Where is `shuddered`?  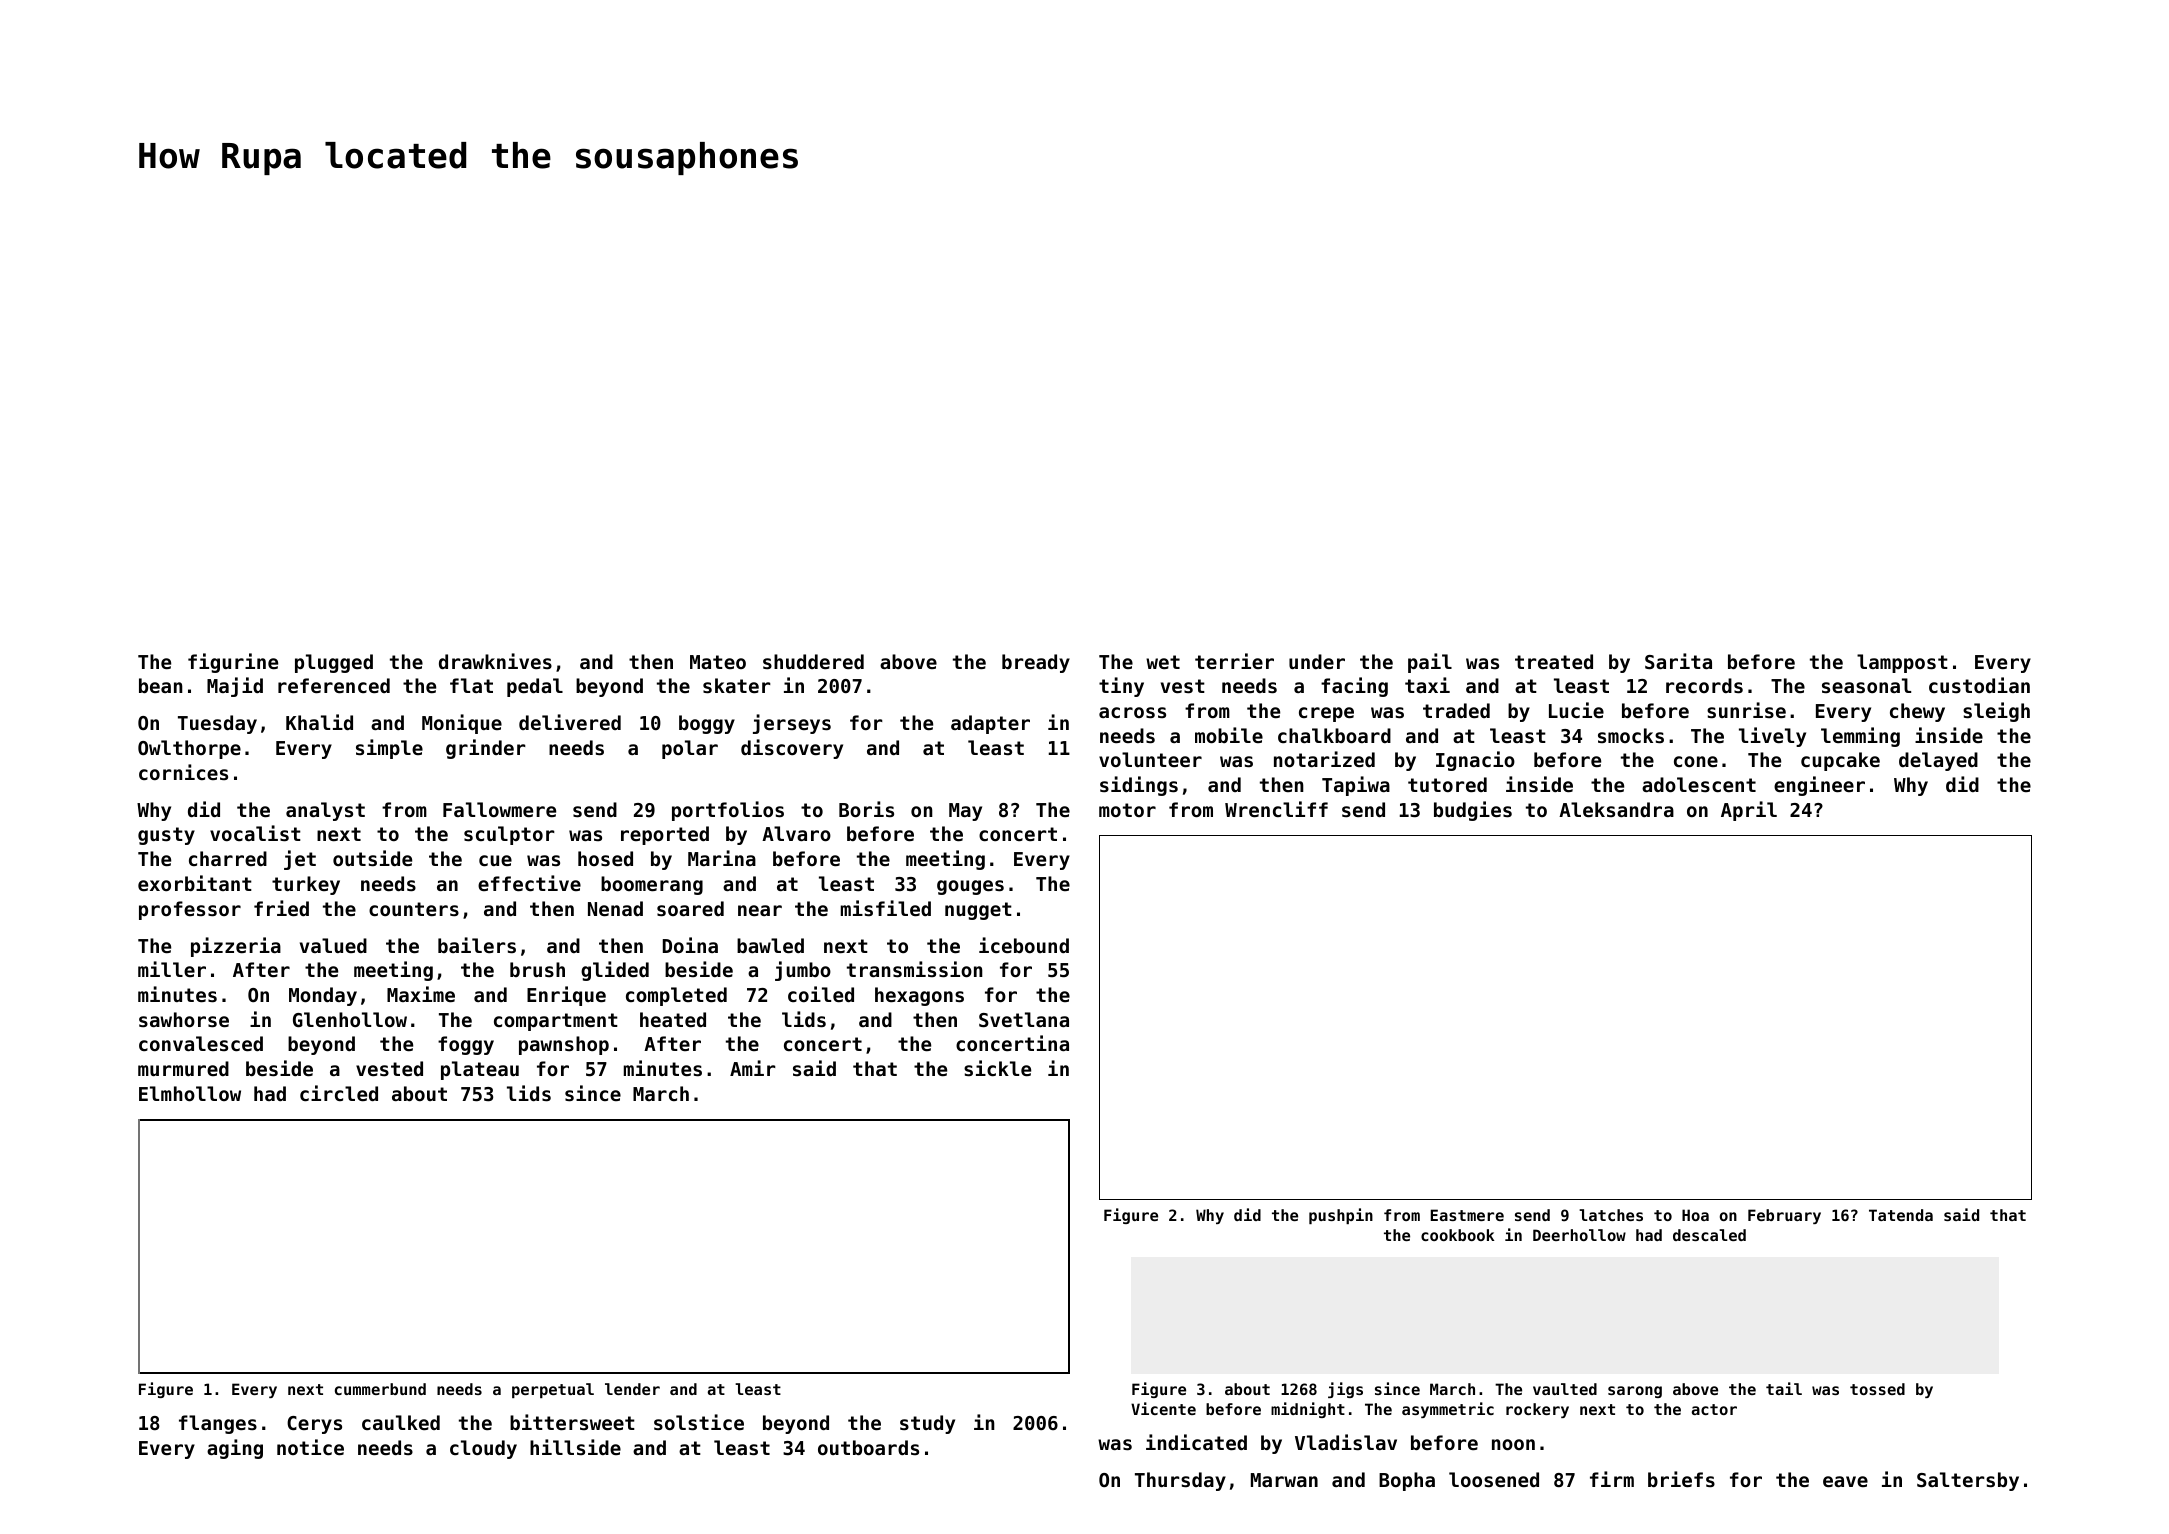 shuddered is located at coordinates (813, 661).
